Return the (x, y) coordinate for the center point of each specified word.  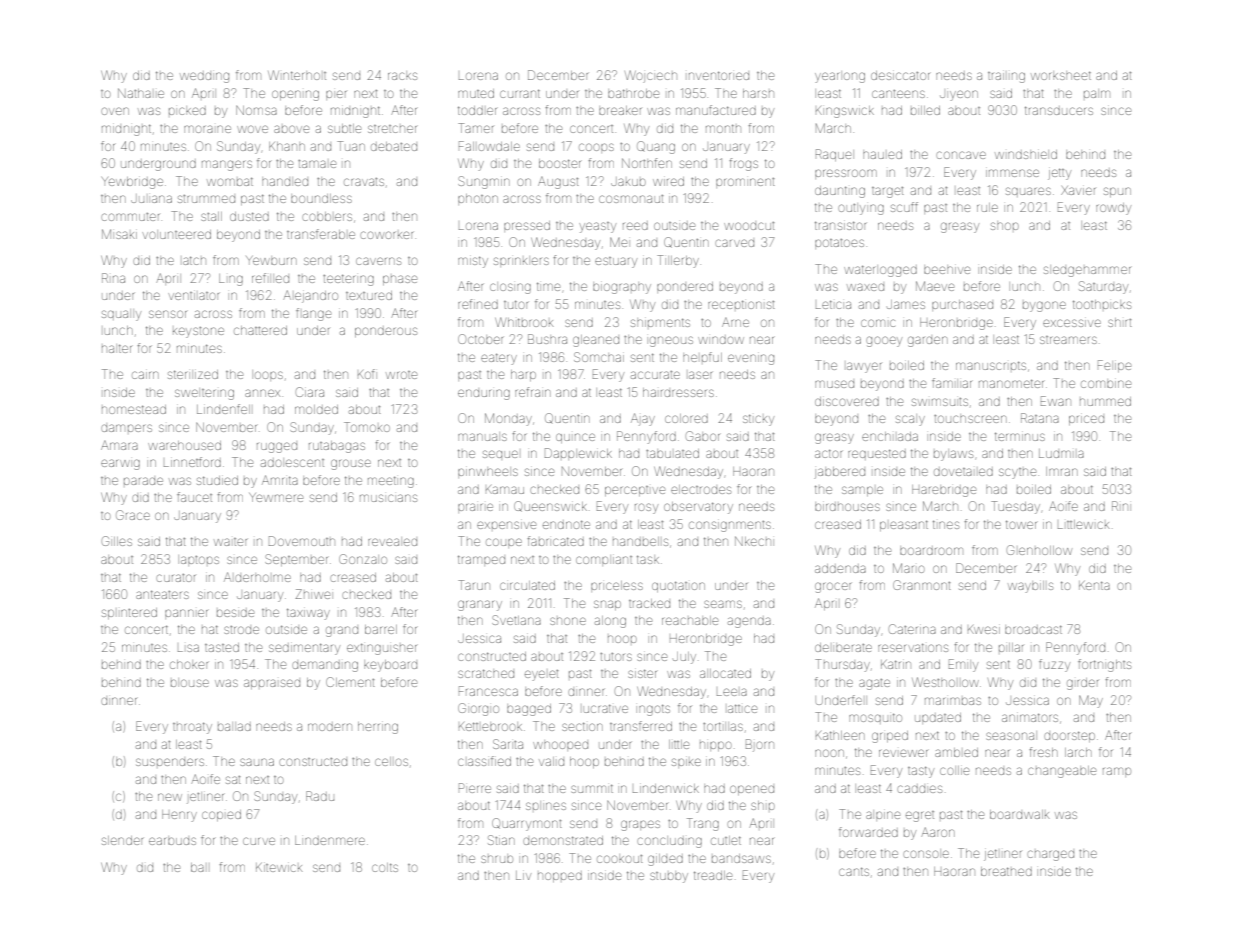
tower (1021, 524)
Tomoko (367, 427)
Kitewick (279, 867)
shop (1005, 226)
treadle (713, 875)
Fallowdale (489, 146)
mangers (227, 165)
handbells (640, 541)
